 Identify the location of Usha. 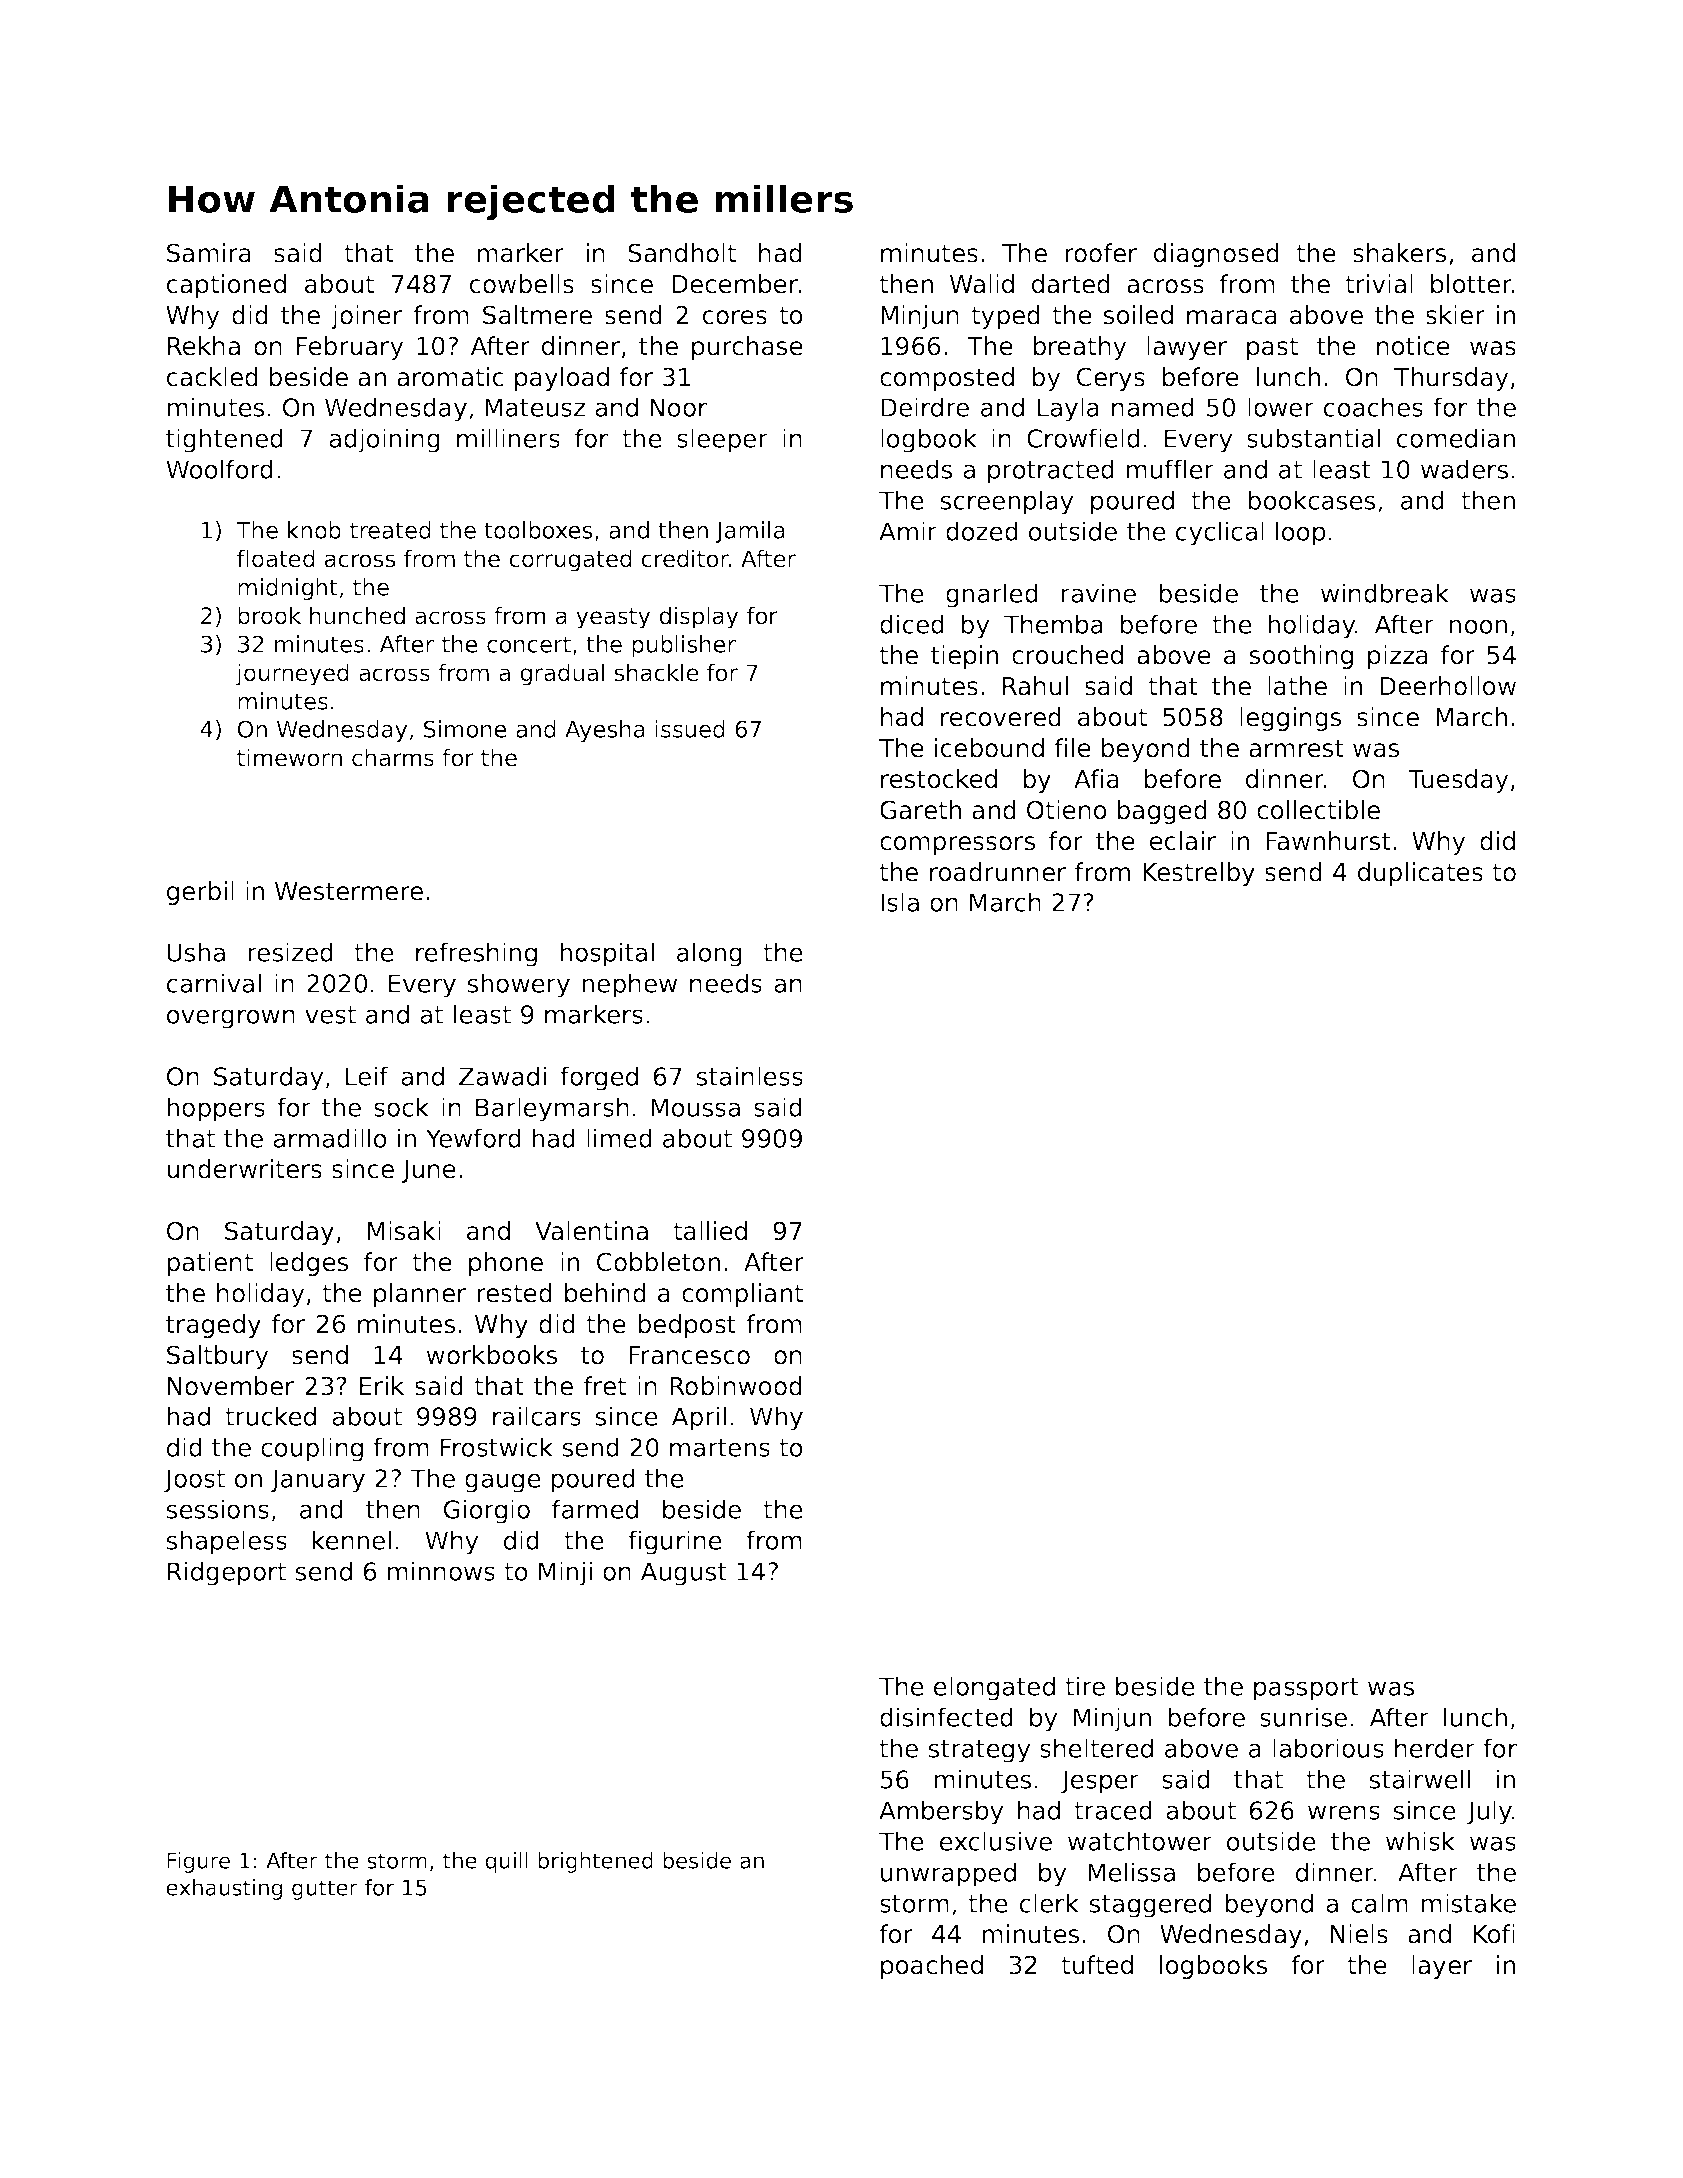
(196, 952).
